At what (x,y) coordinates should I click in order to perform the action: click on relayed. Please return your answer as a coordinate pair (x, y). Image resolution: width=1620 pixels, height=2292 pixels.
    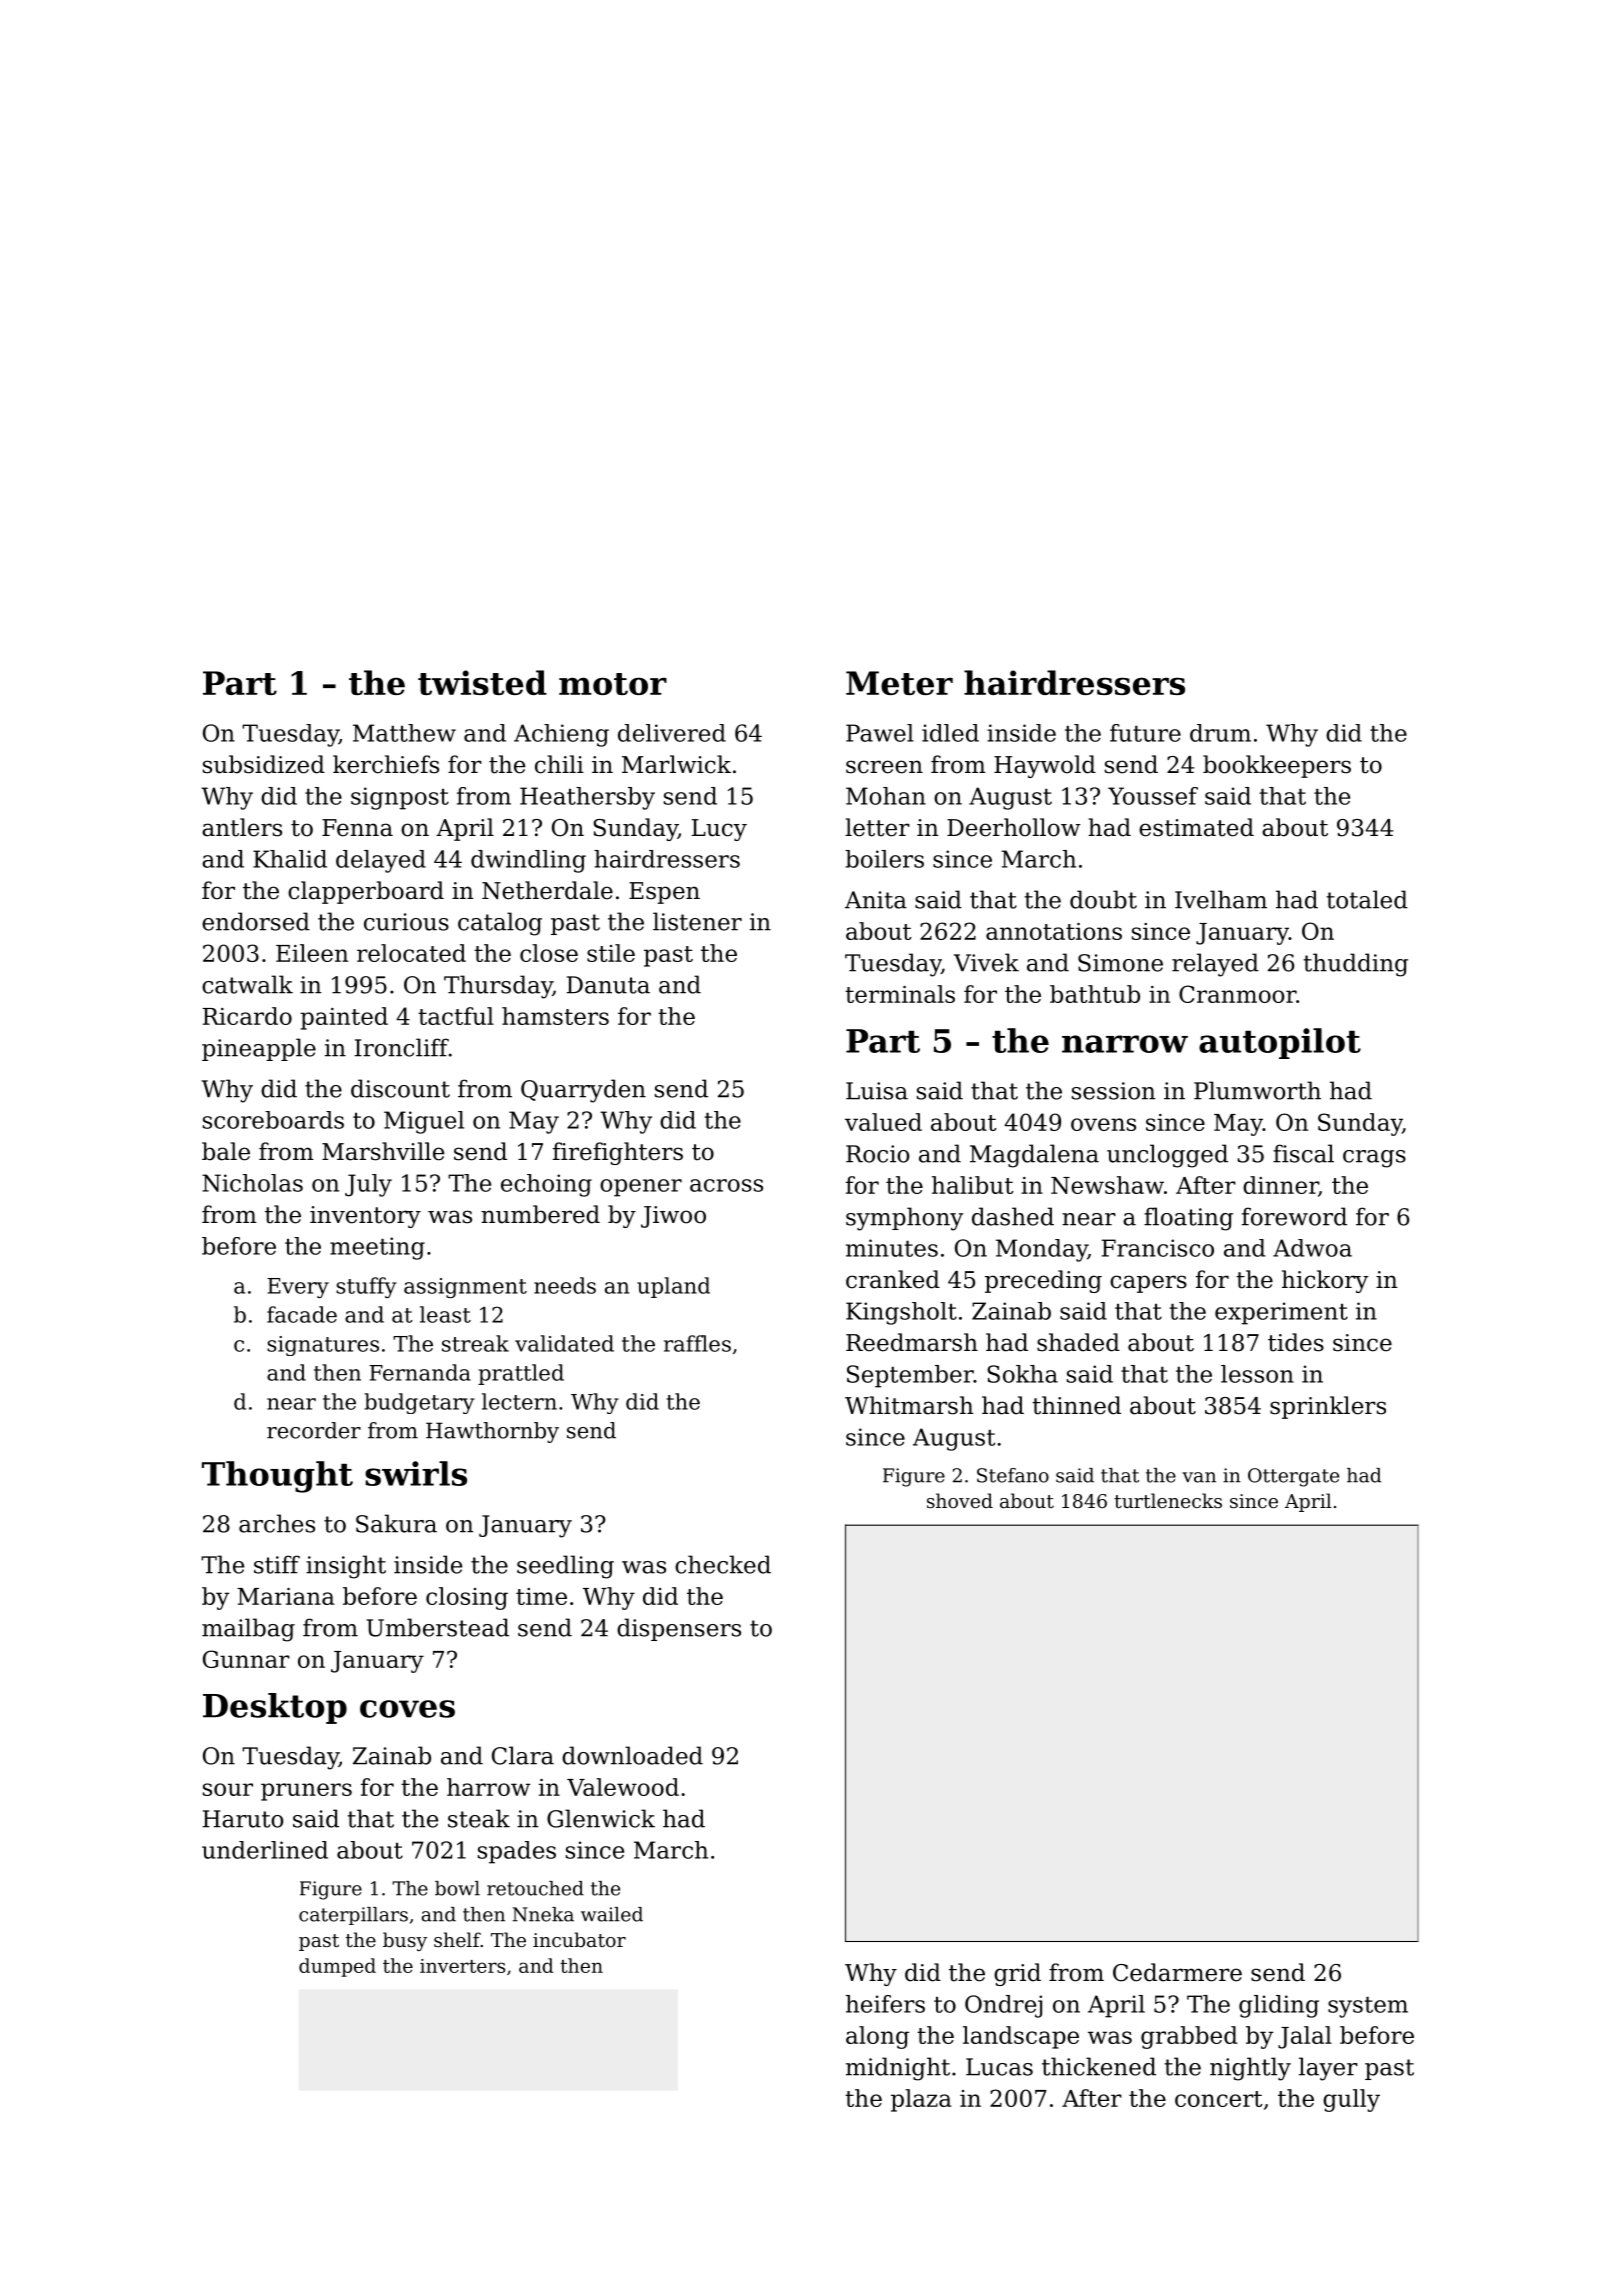
    Looking at the image, I should click on (1215, 965).
